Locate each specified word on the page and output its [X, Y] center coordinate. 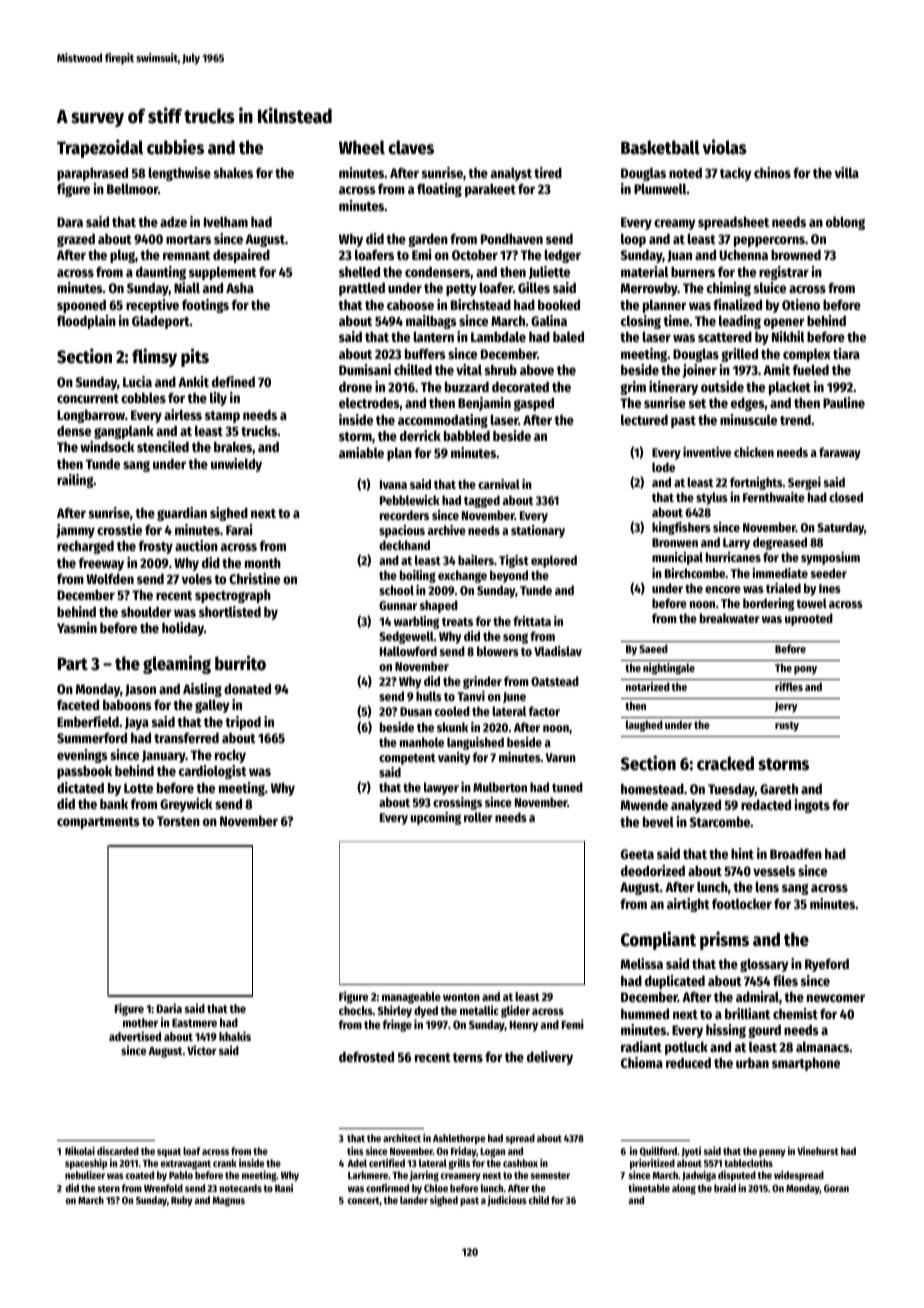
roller [478, 817]
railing [75, 481]
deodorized [653, 870]
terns [468, 1057]
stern [109, 1188]
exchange [462, 576]
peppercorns [769, 241]
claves [411, 147]
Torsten [178, 821]
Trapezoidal [100, 148]
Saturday [840, 528]
